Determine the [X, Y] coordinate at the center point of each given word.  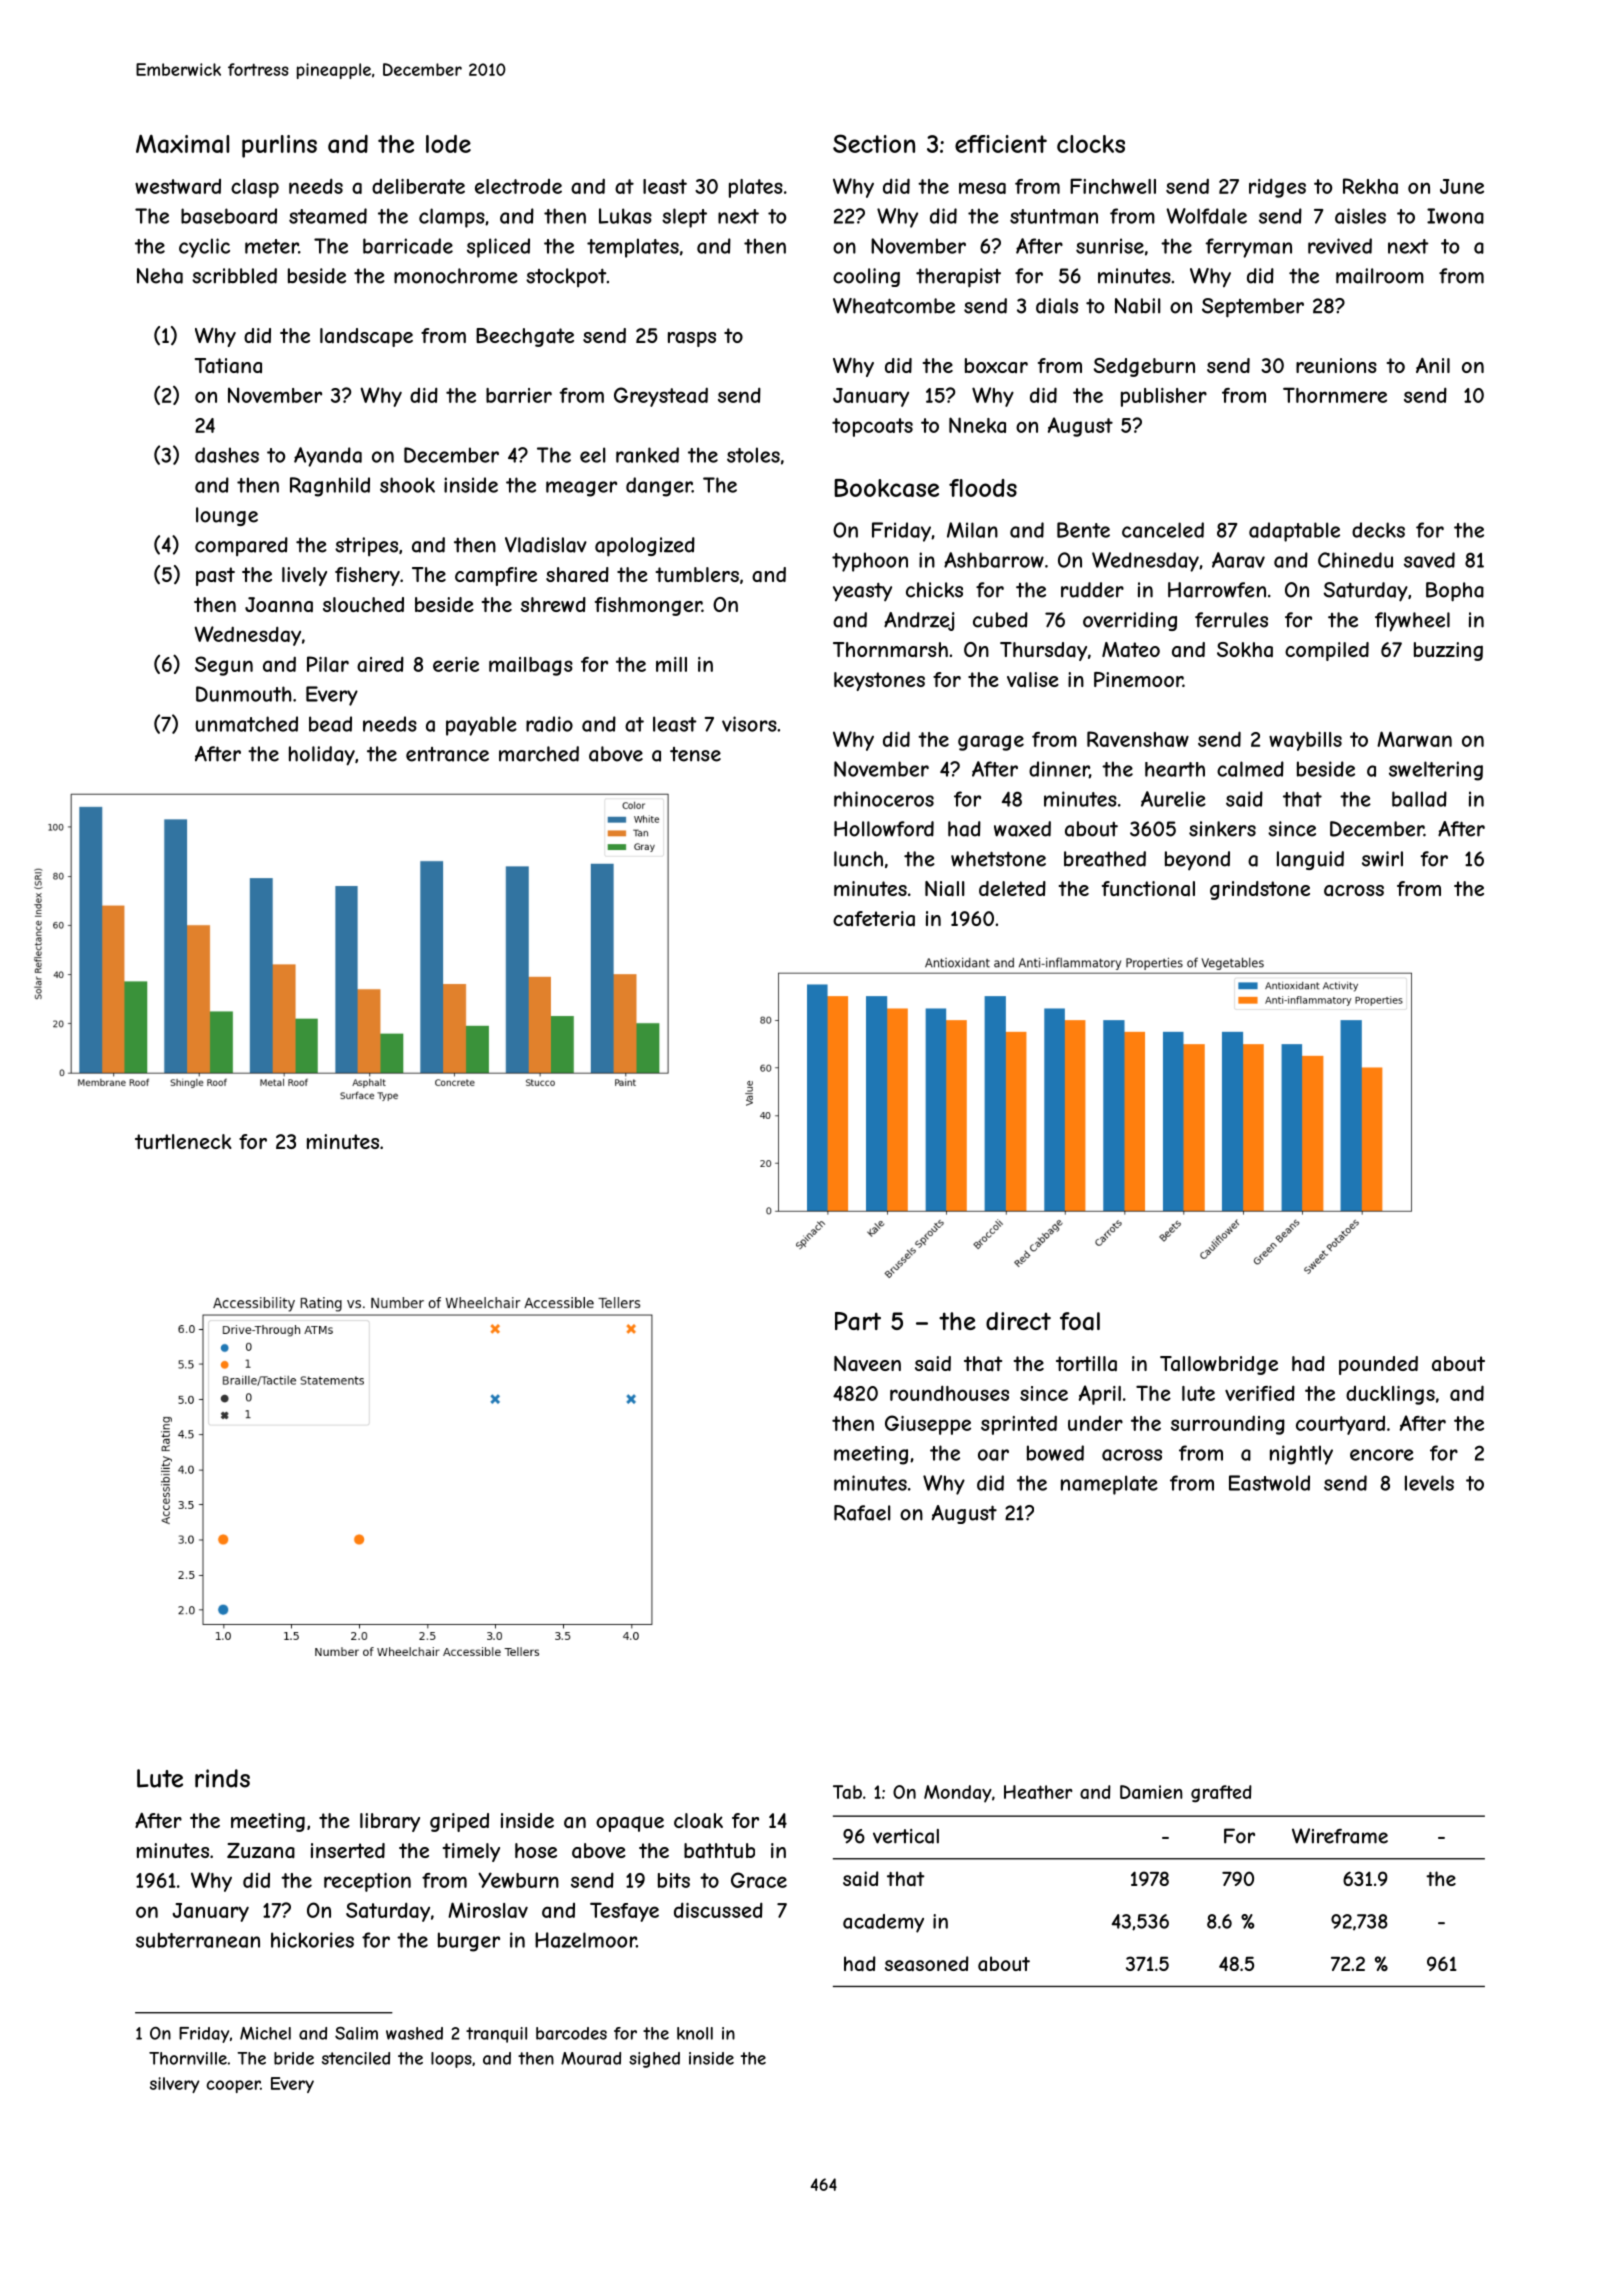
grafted [1221, 1793]
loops [451, 2060]
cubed [1000, 620]
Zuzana [261, 1851]
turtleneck [183, 1141]
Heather [1038, 1792]
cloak [698, 1821]
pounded [1378, 1365]
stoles [753, 455]
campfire [496, 576]
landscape [366, 337]
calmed [1250, 769]
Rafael [862, 1513]
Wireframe [1340, 1836]
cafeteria [874, 919]
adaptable [1294, 532]
